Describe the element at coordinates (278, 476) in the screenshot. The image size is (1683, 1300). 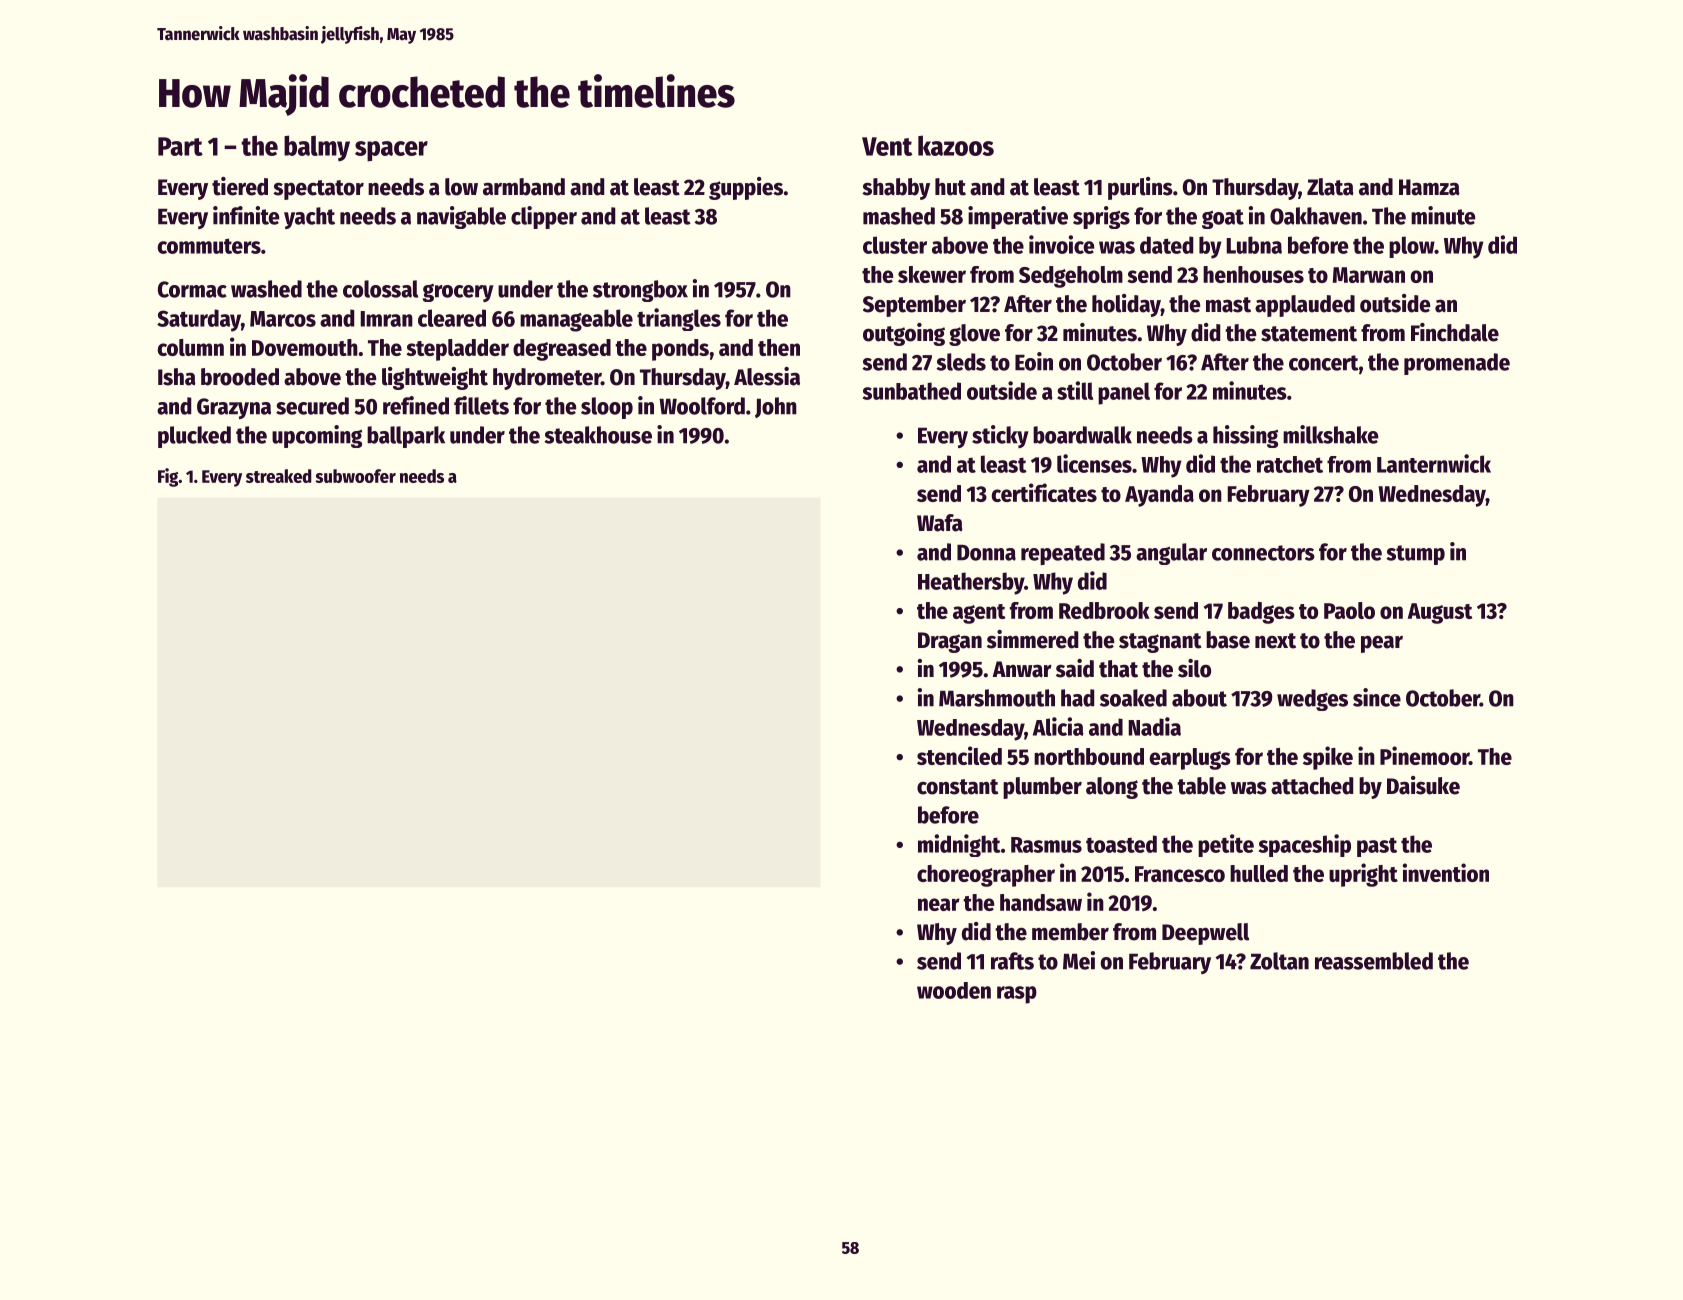
I see `streaked` at that location.
